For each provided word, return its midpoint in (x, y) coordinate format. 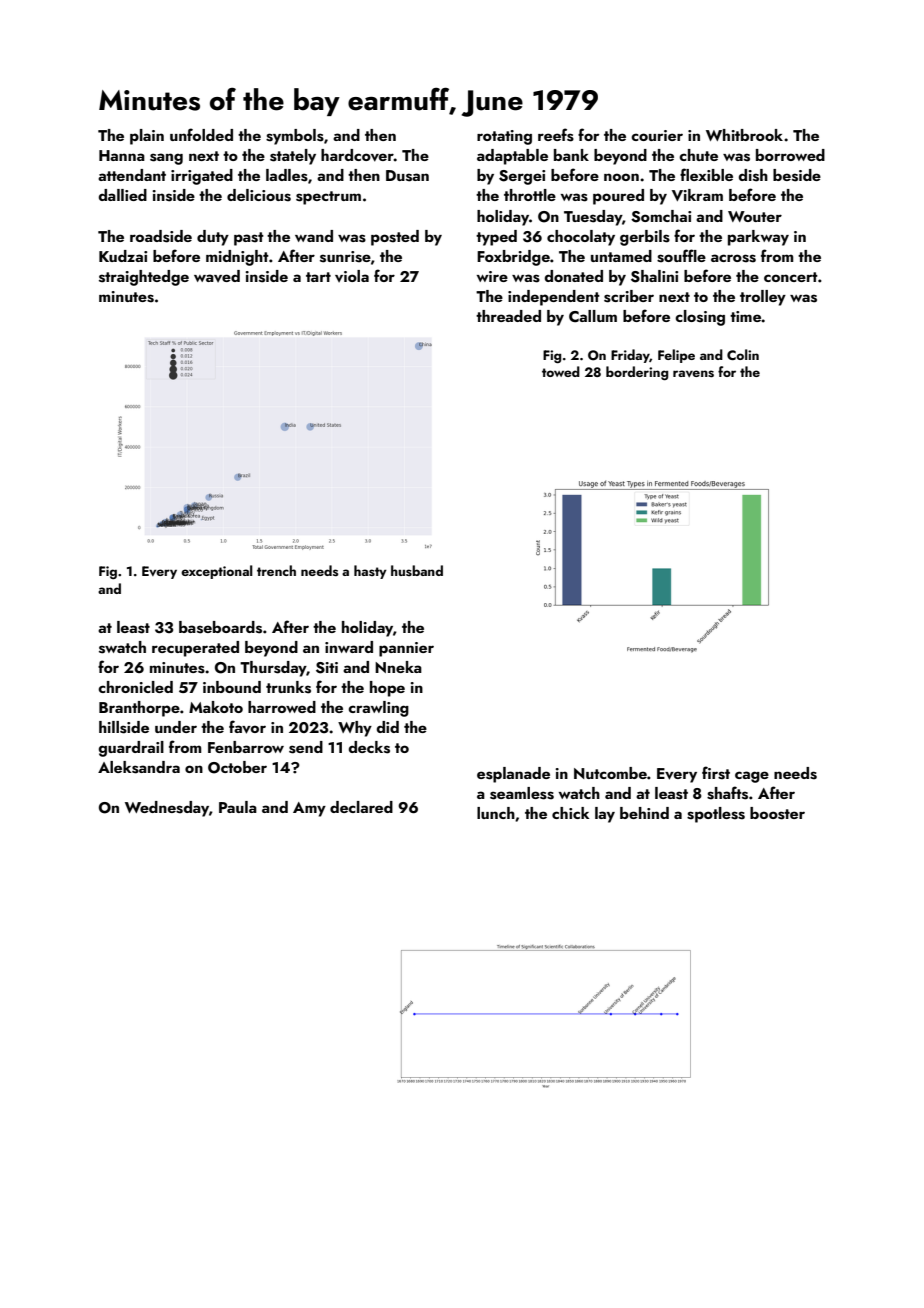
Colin (743, 354)
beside (797, 175)
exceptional (217, 572)
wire (492, 276)
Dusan (407, 176)
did (387, 727)
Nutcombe (610, 773)
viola (352, 276)
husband (417, 570)
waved (217, 276)
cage (752, 777)
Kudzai (123, 256)
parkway (758, 238)
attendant (132, 175)
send (306, 747)
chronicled (135, 687)
